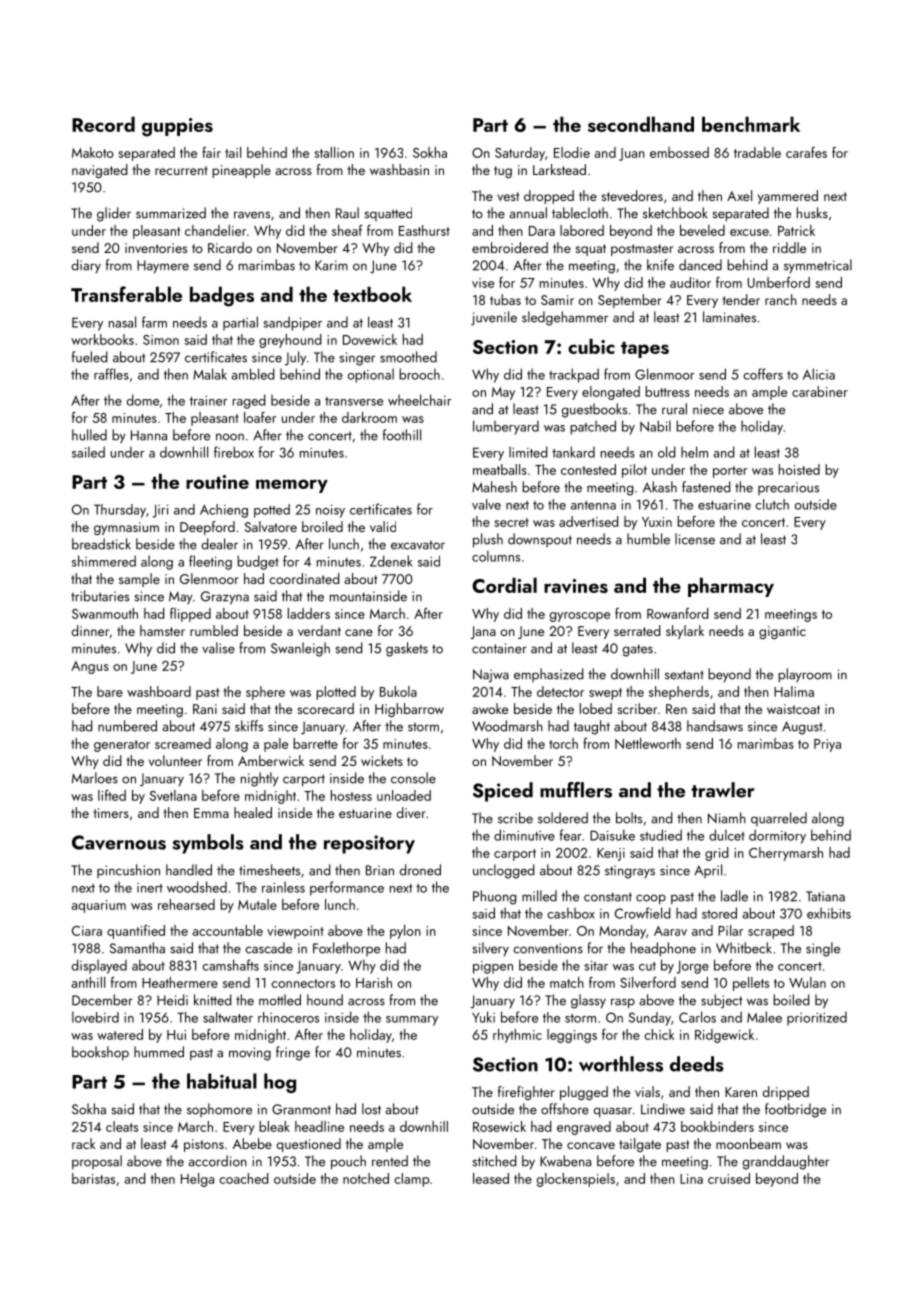  I want to click on repository, so click(369, 844).
